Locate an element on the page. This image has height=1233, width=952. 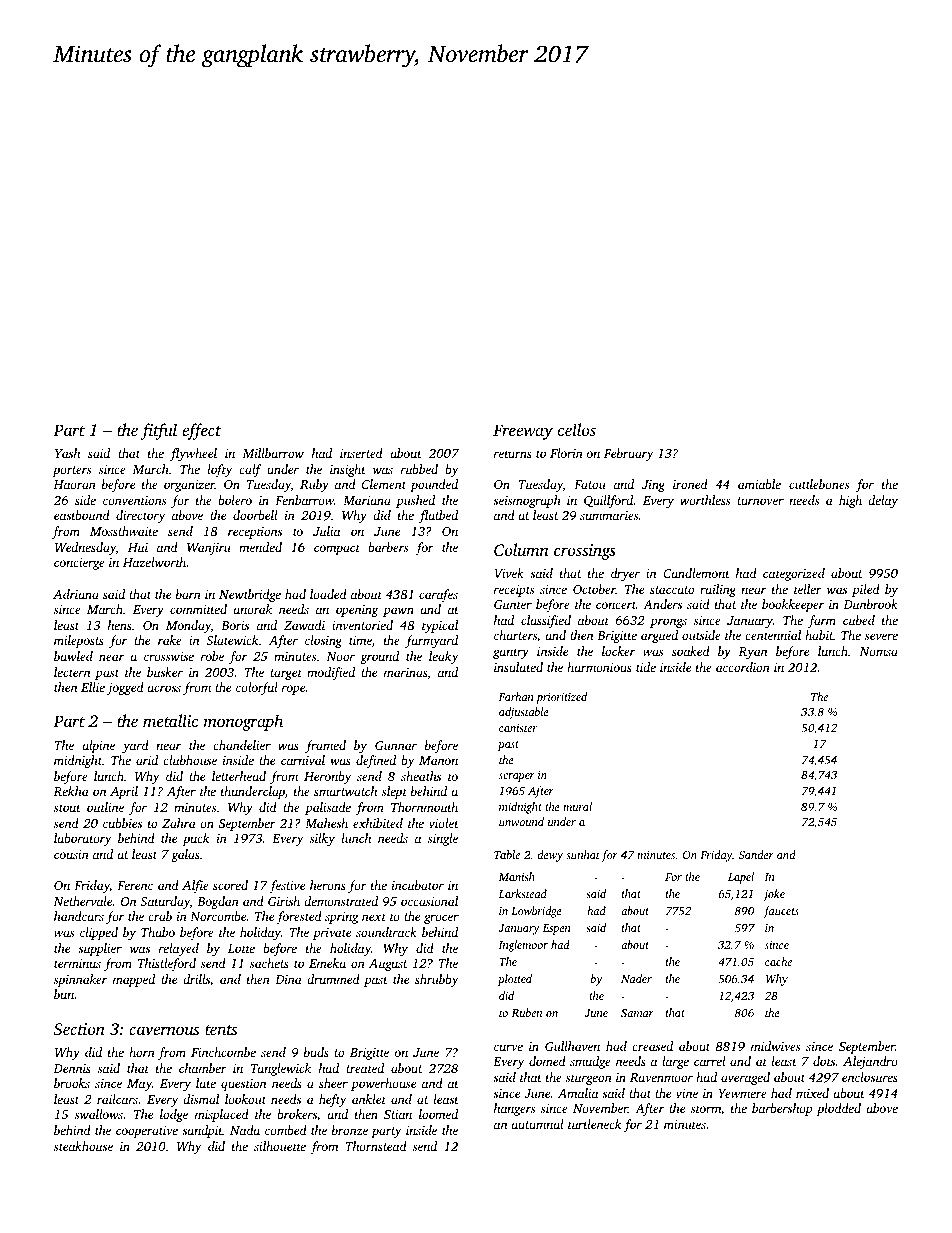
Julia is located at coordinates (326, 531).
